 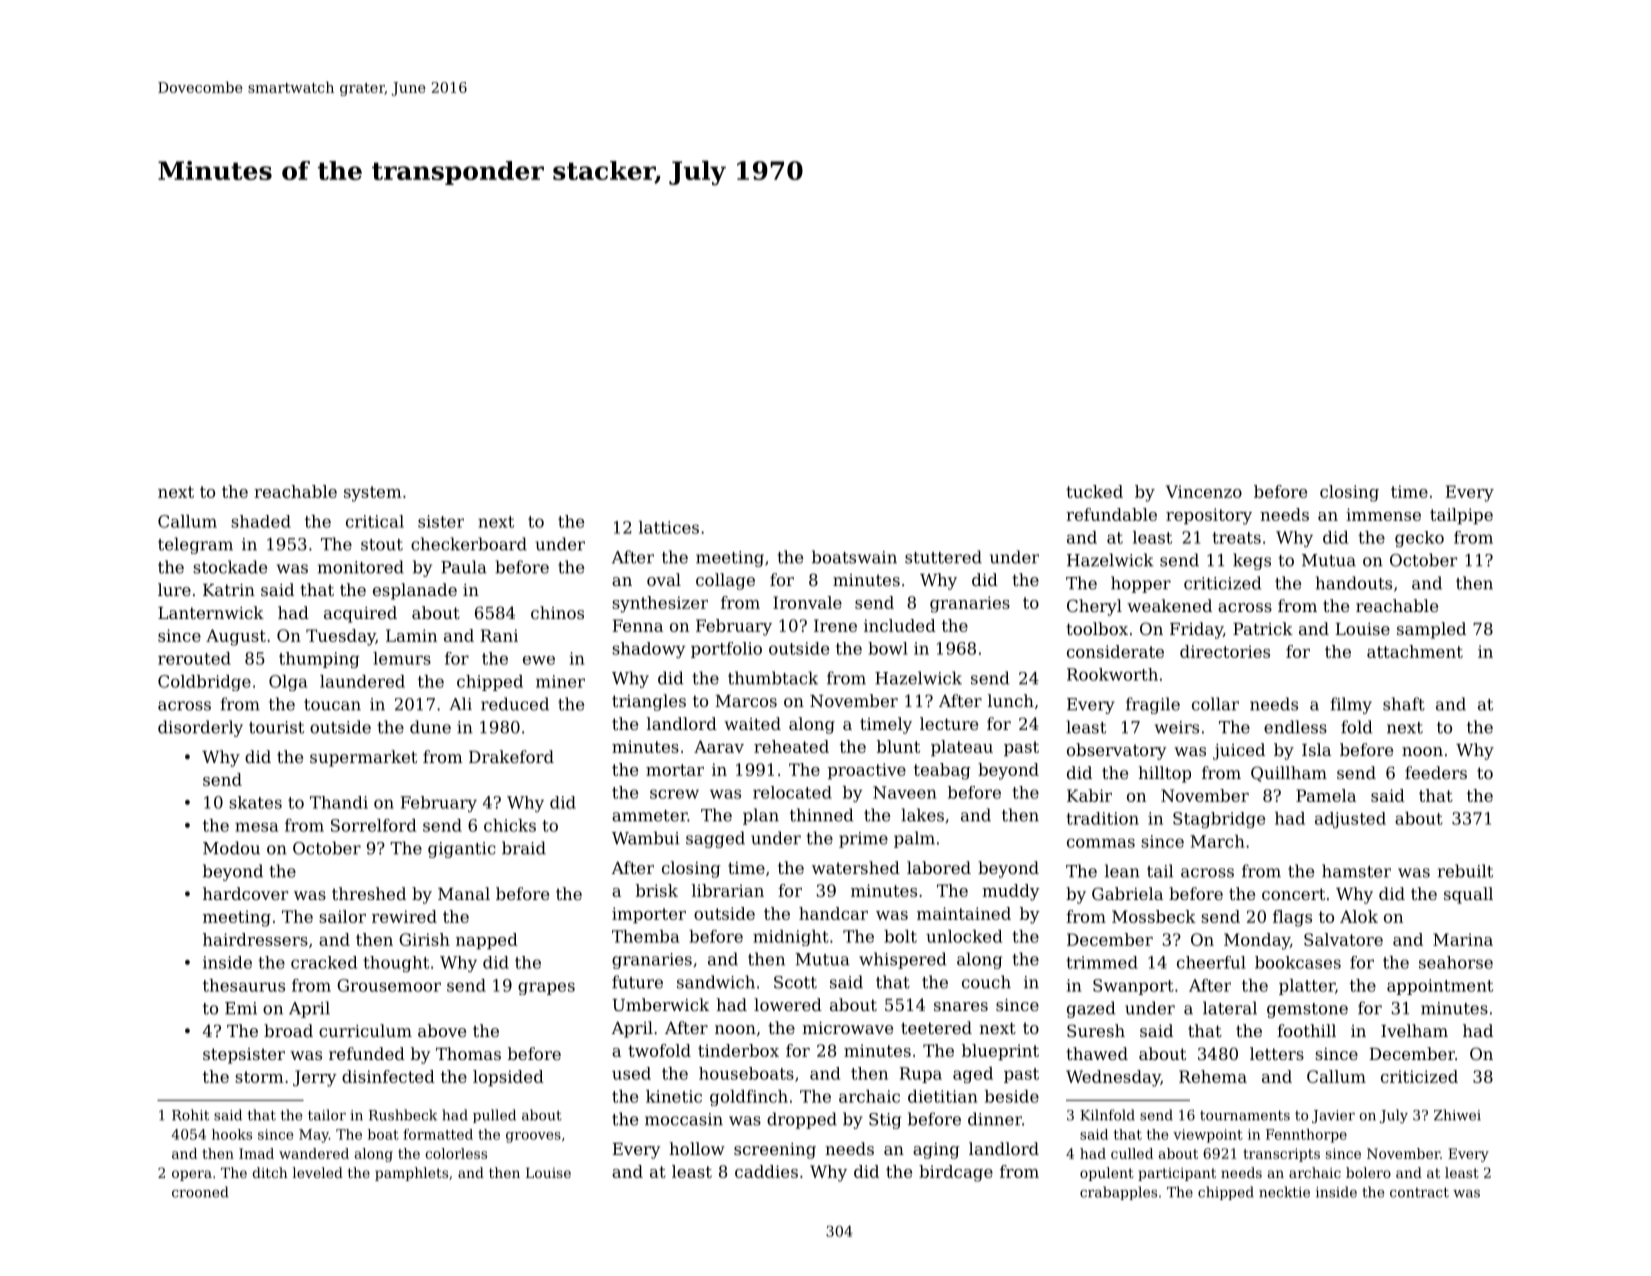 What do you see at coordinates (261, 521) in the page?
I see `shaded` at bounding box center [261, 521].
